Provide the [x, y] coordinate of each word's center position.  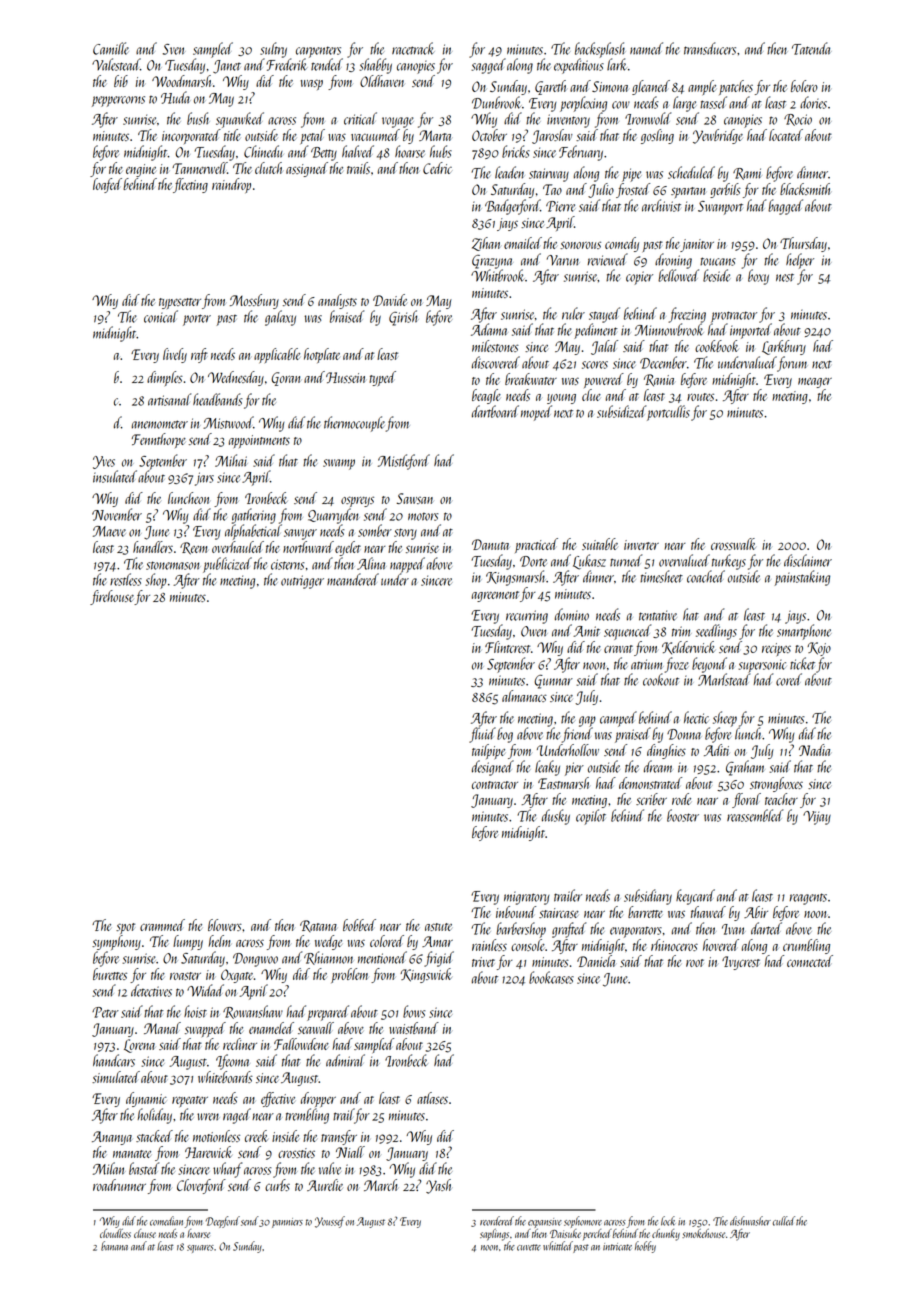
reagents [808, 899]
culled [784, 1221]
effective [278, 1099]
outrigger [302, 582]
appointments [259, 441]
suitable [600, 544]
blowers [225, 925]
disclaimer [808, 560]
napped [407, 565]
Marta [435, 135]
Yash [438, 1186]
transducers [710, 48]
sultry [273, 50]
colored [387, 941]
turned [626, 560]
